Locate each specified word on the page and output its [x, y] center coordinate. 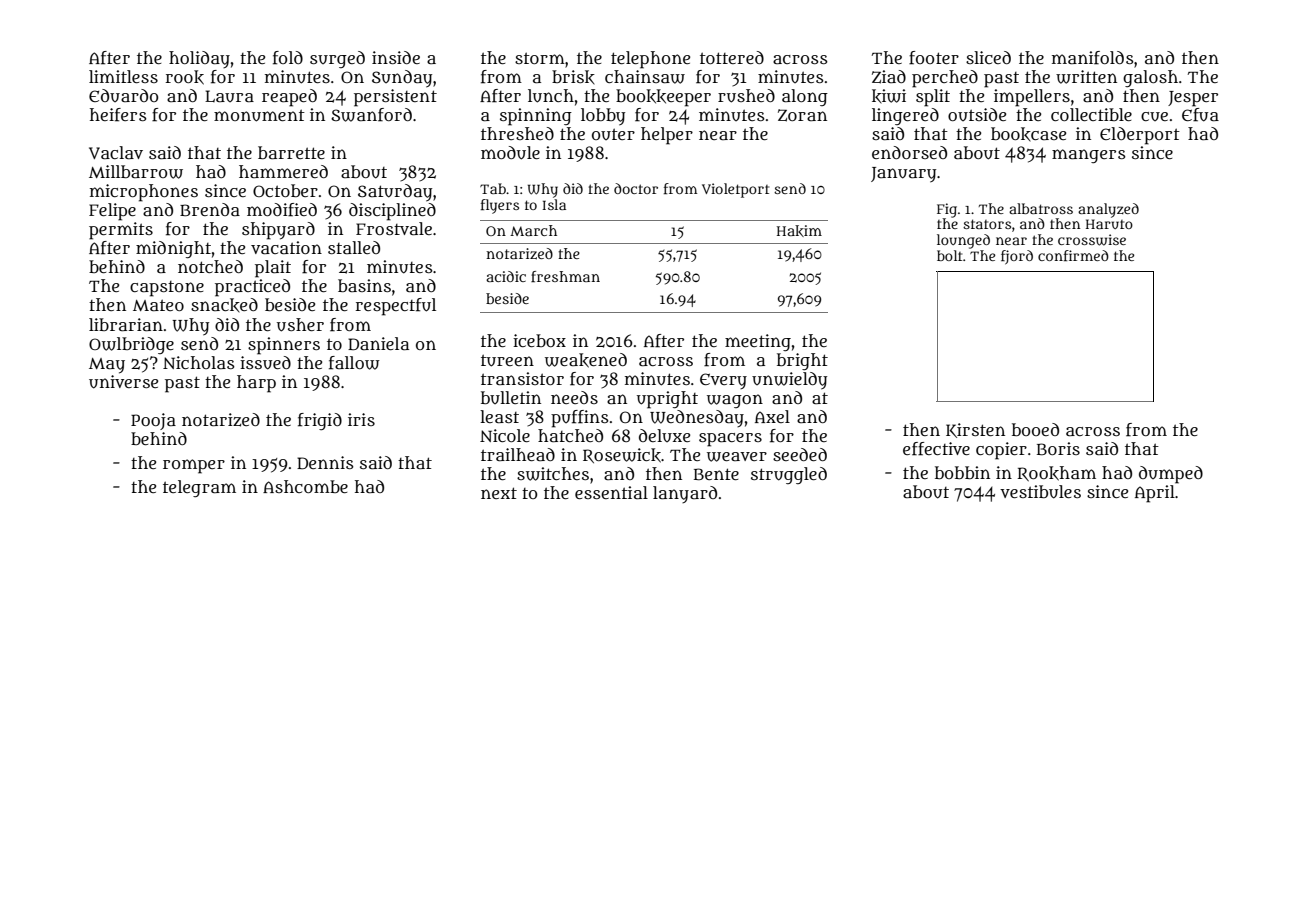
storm [540, 58]
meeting [758, 342]
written [1086, 77]
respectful [396, 307]
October [285, 190]
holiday [199, 59]
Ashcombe [305, 486]
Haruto [1109, 224]
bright [802, 361]
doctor [636, 188]
